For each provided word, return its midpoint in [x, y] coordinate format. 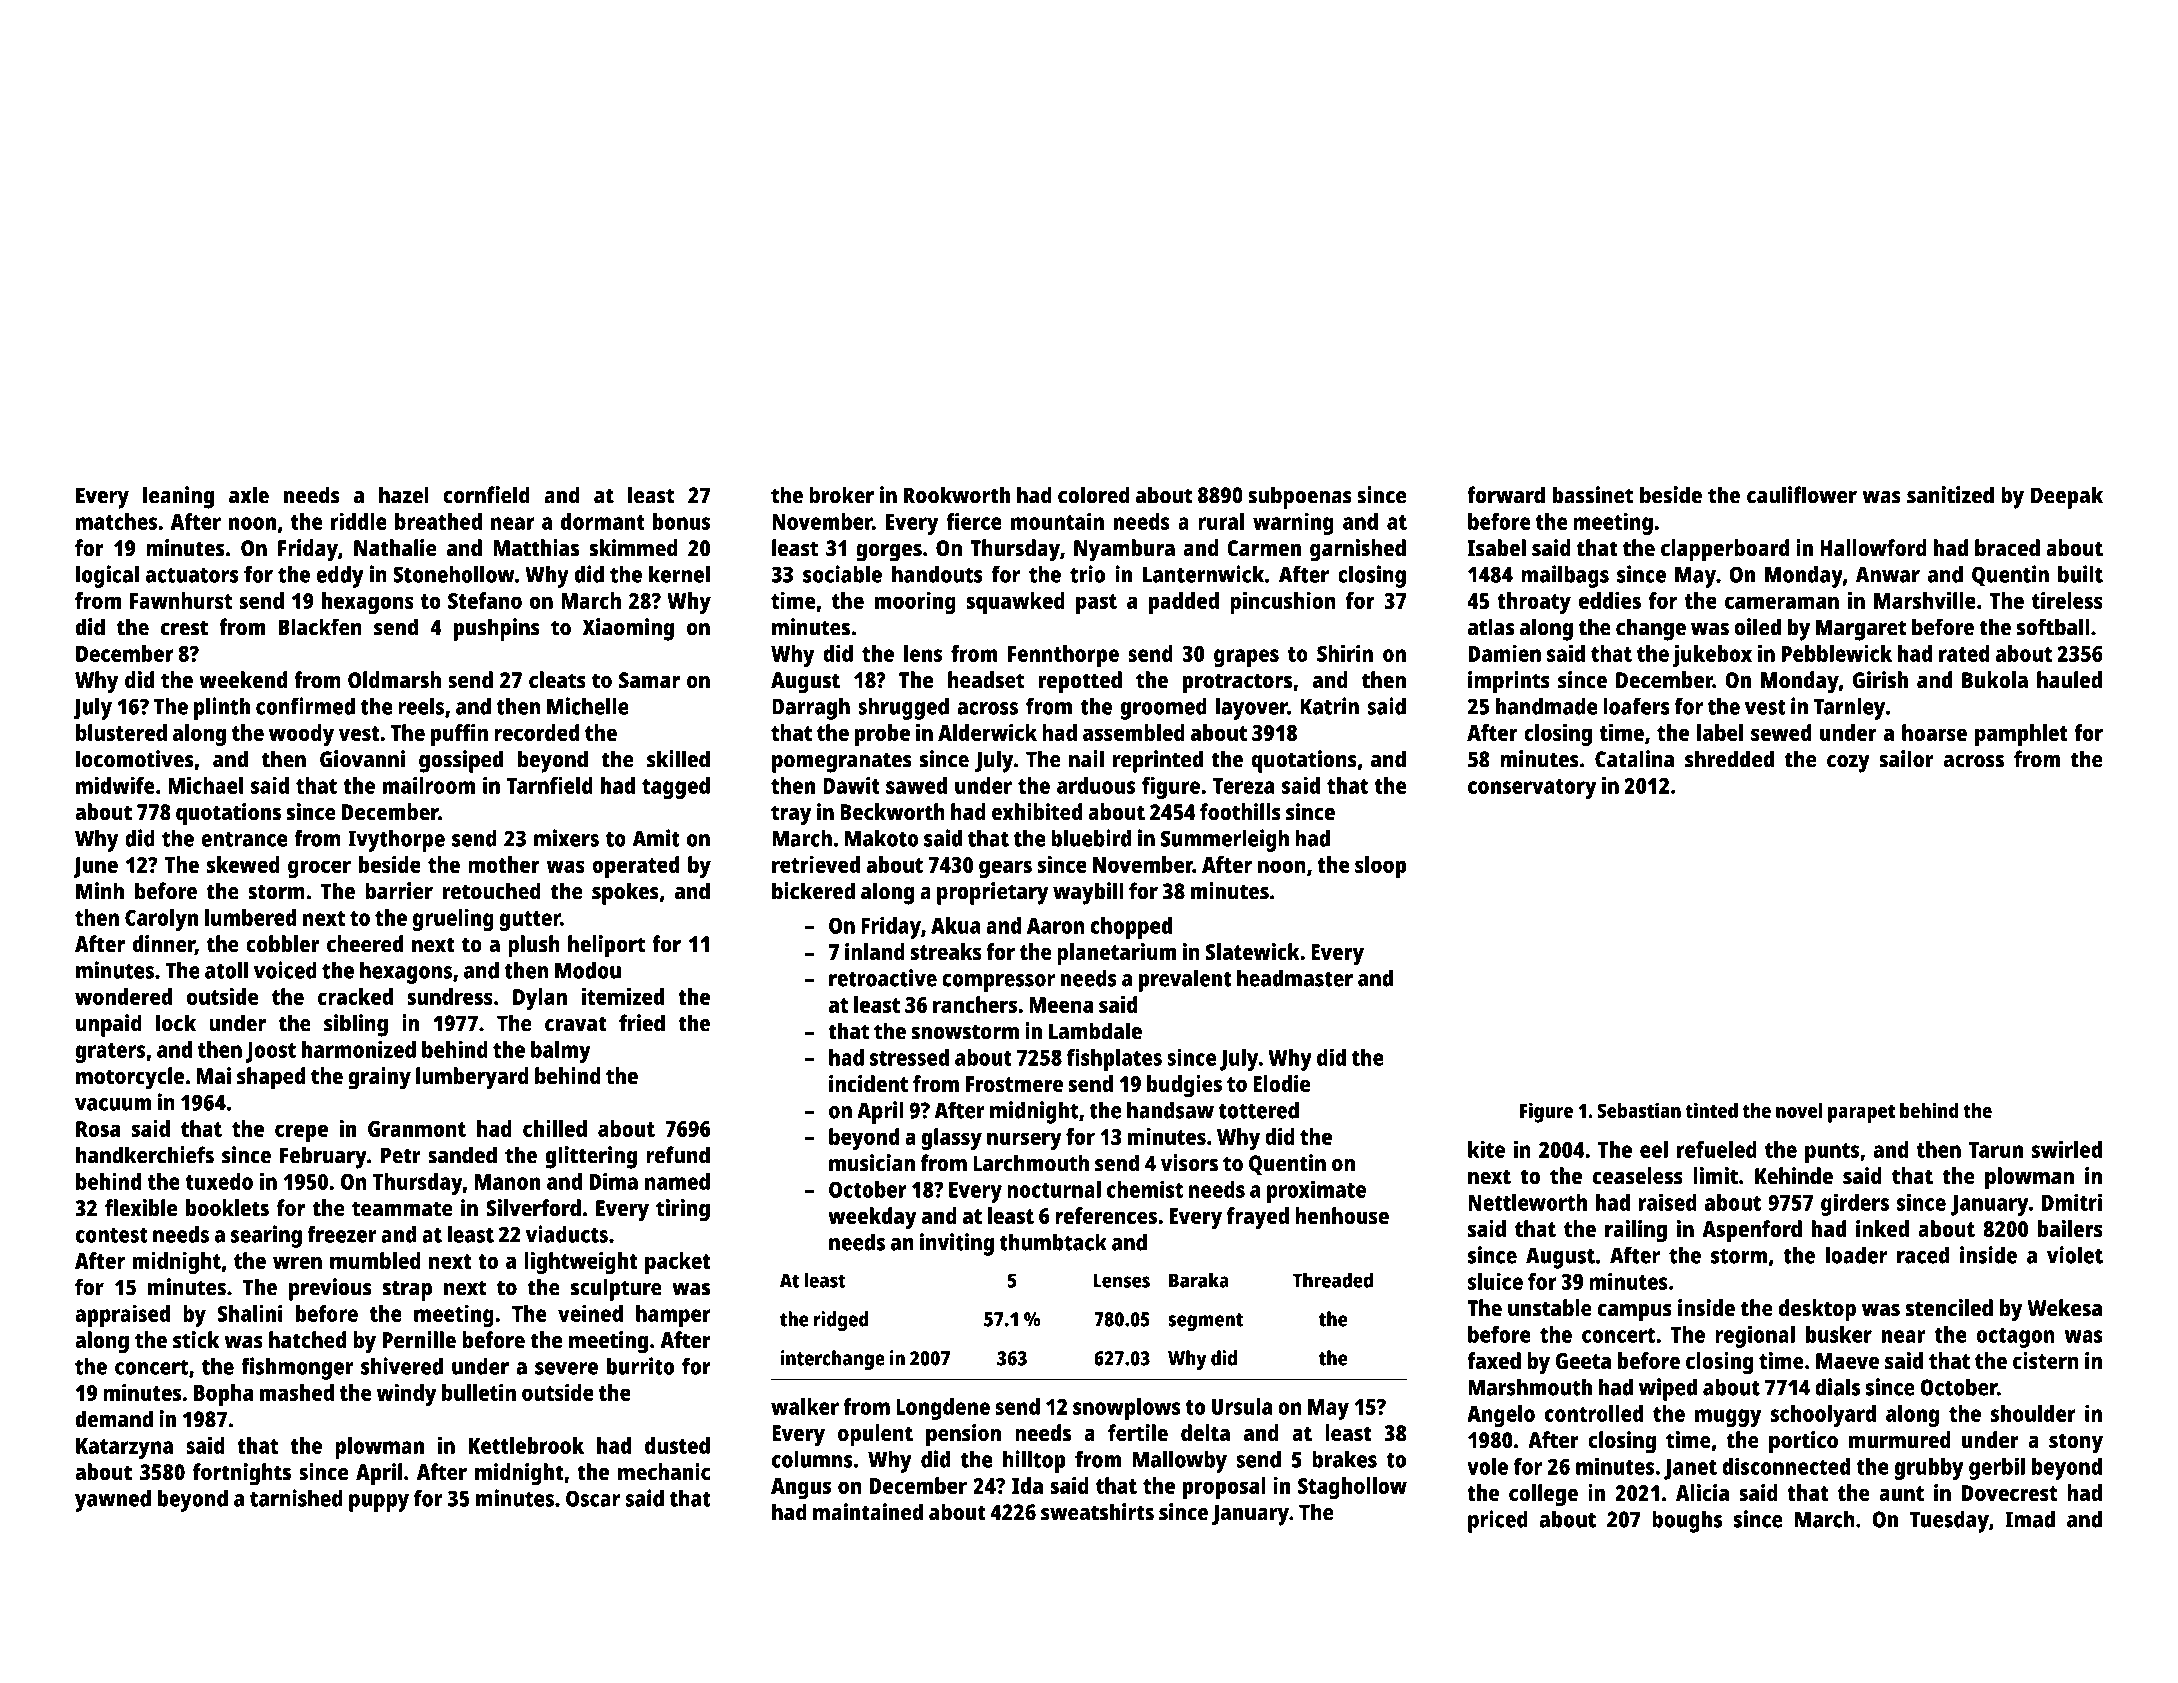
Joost [270, 1052]
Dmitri [2072, 1202]
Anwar [1888, 575]
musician [872, 1163]
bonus [681, 521]
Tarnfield [550, 785]
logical [107, 576]
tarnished [296, 1498]
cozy [1848, 764]
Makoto [882, 838]
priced [1498, 1521]
